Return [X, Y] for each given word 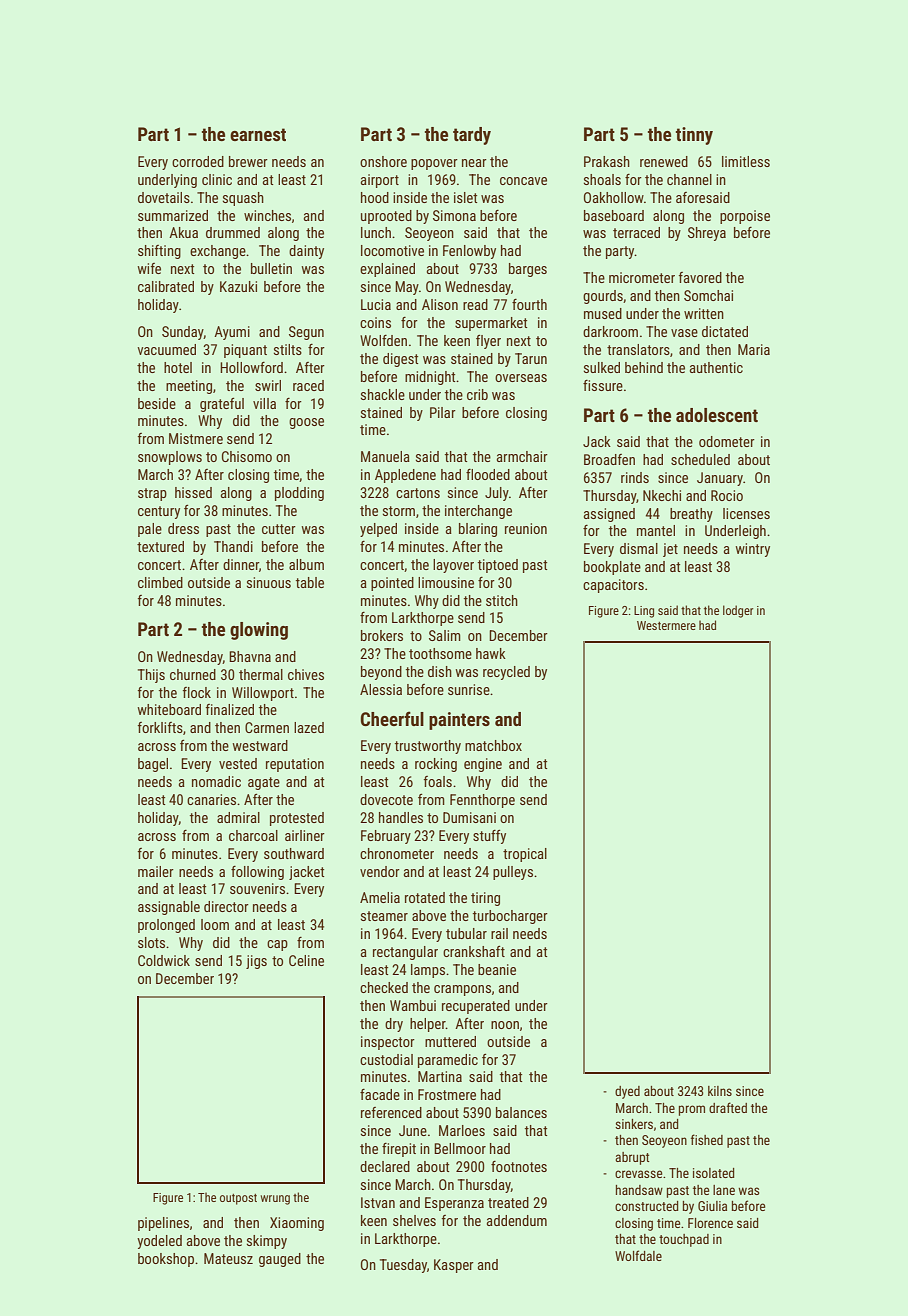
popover [434, 164]
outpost [238, 1199]
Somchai [708, 295]
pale [150, 530]
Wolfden [383, 340]
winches [267, 215]
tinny [694, 136]
